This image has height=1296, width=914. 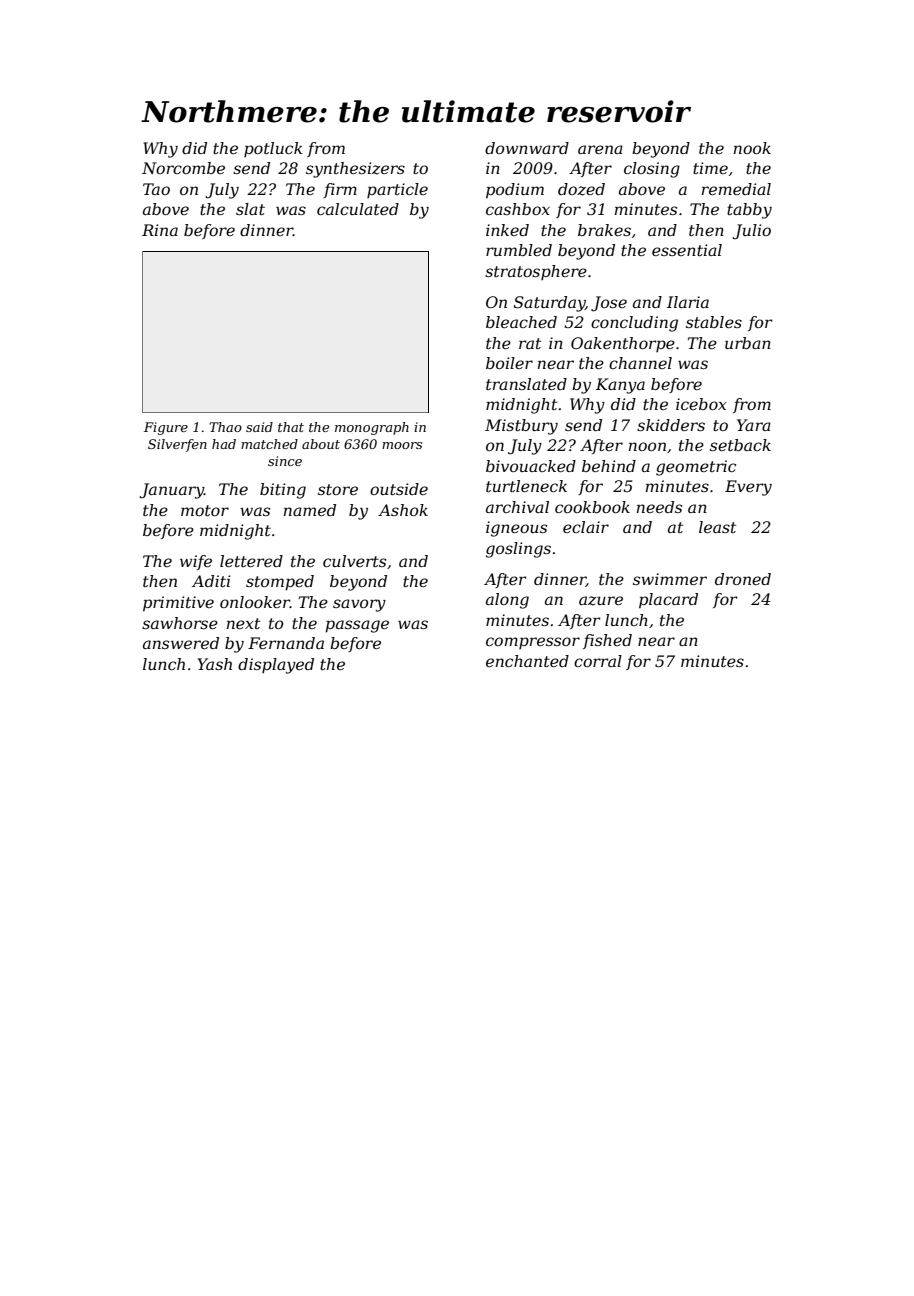 I want to click on arena, so click(x=600, y=149).
